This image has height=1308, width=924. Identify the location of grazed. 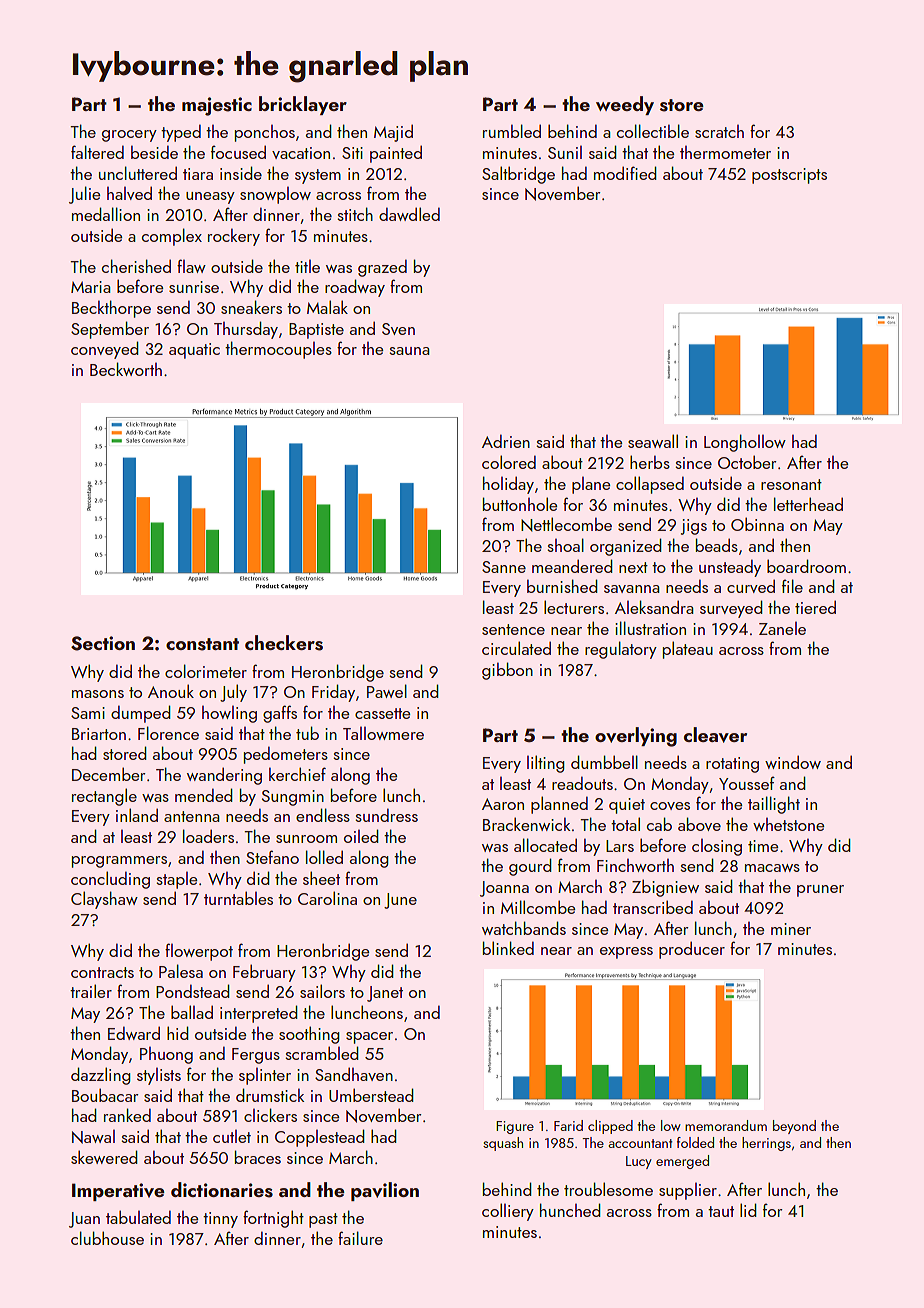
(382, 268).
